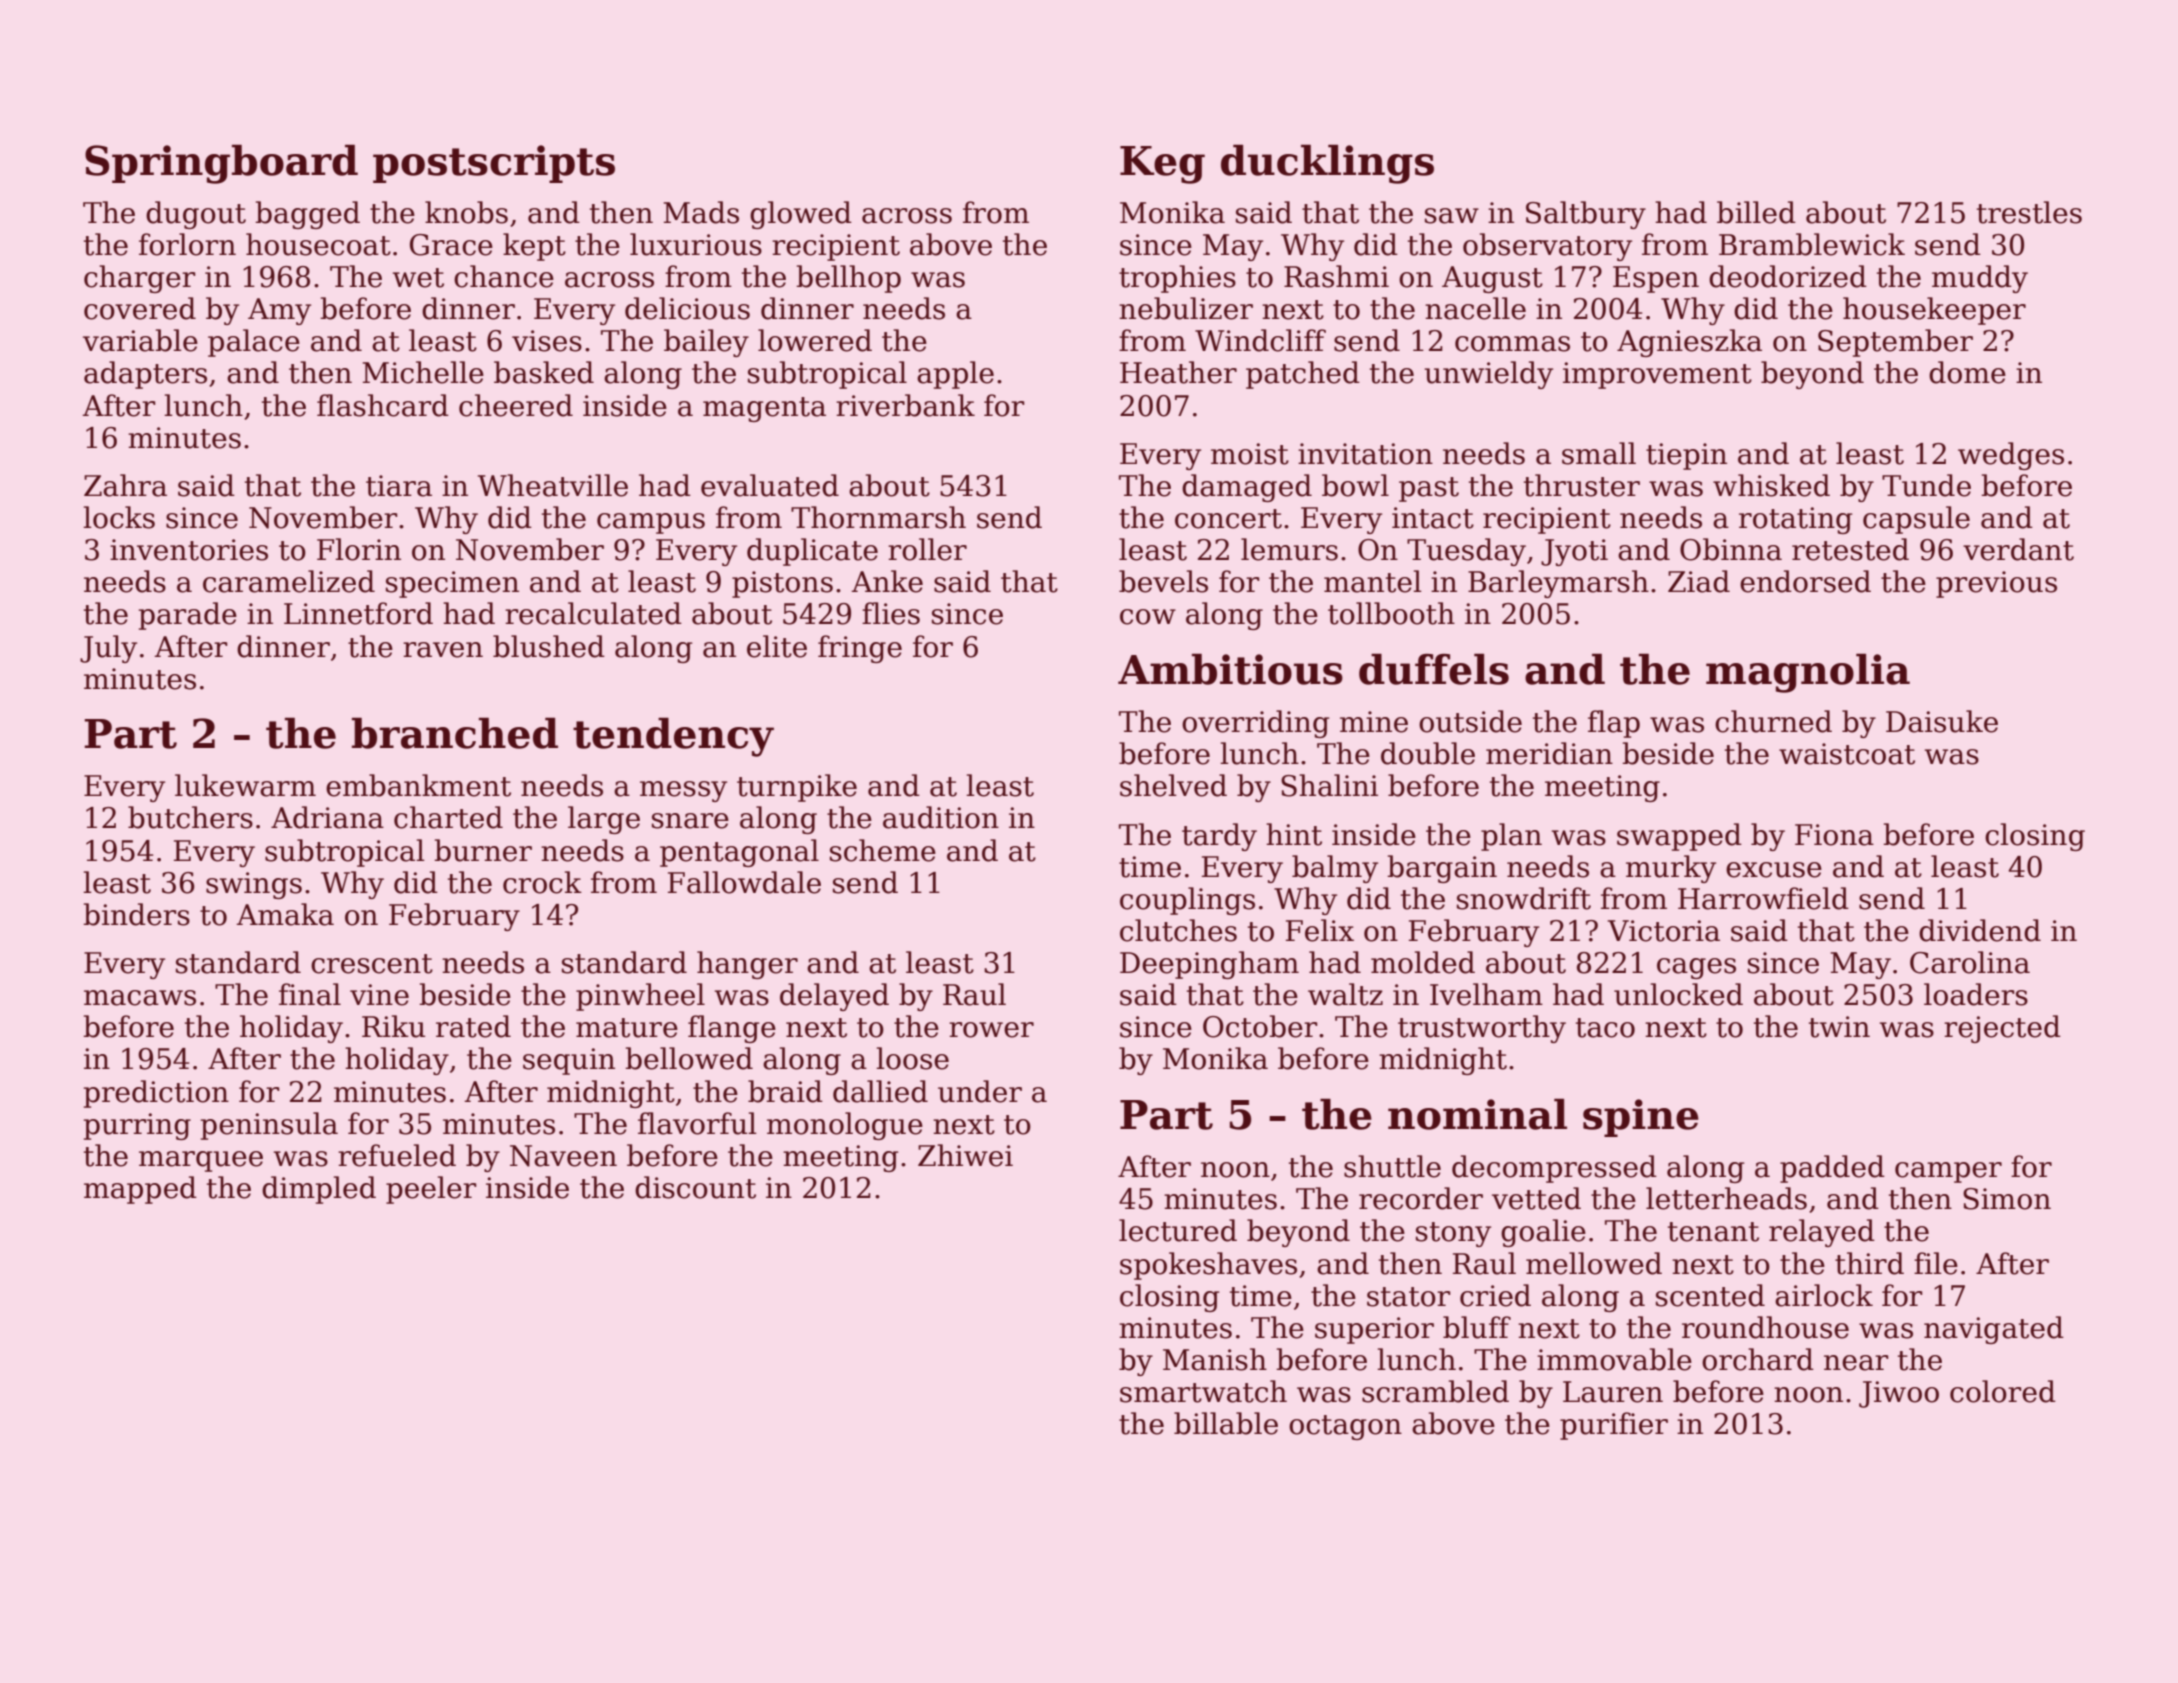  I want to click on Ambitious, so click(1230, 669).
